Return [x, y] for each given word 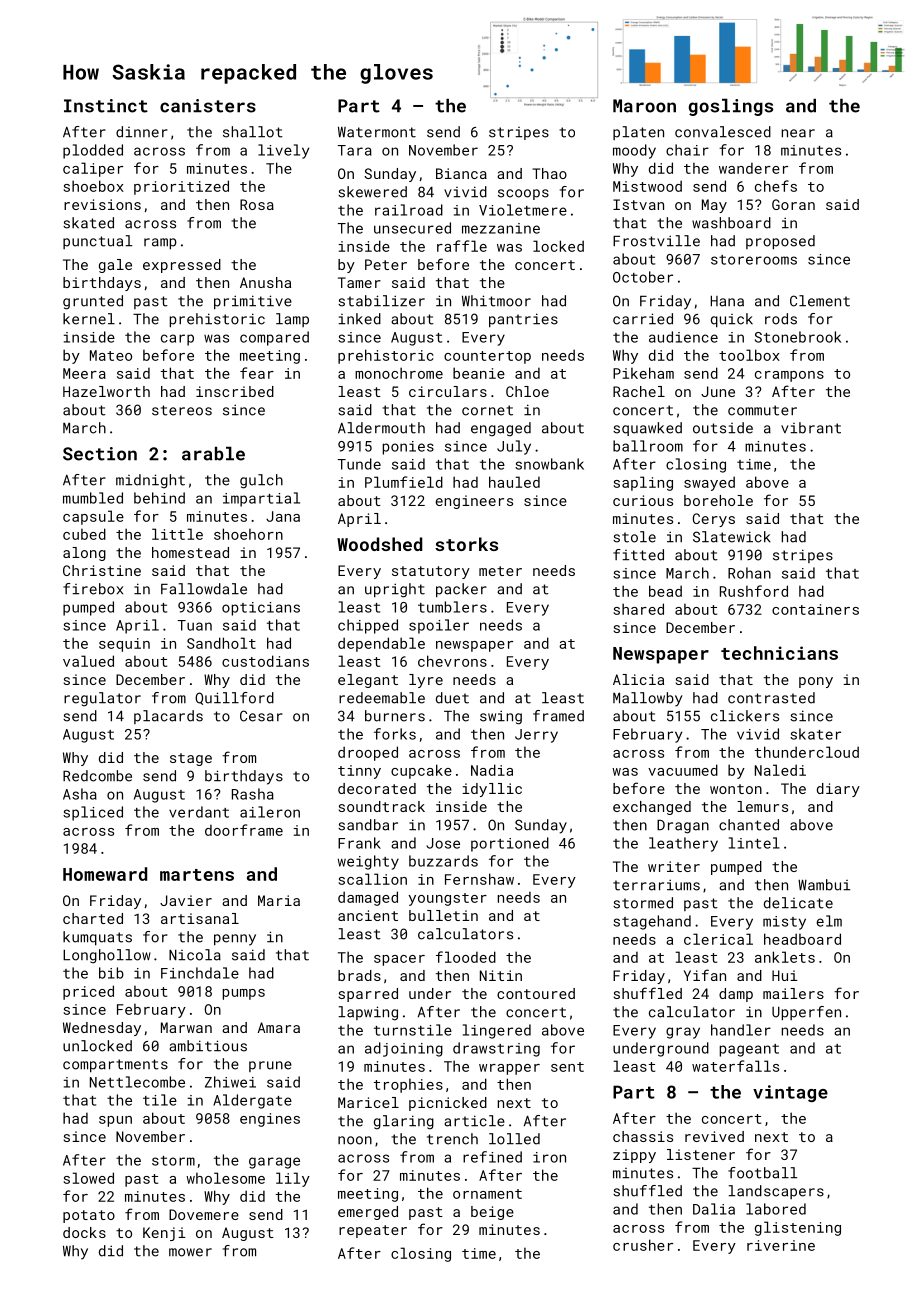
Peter [386, 264]
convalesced [723, 132]
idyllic [492, 790]
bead [665, 591]
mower [190, 1252]
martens [197, 875]
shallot [253, 132]
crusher [643, 1245]
